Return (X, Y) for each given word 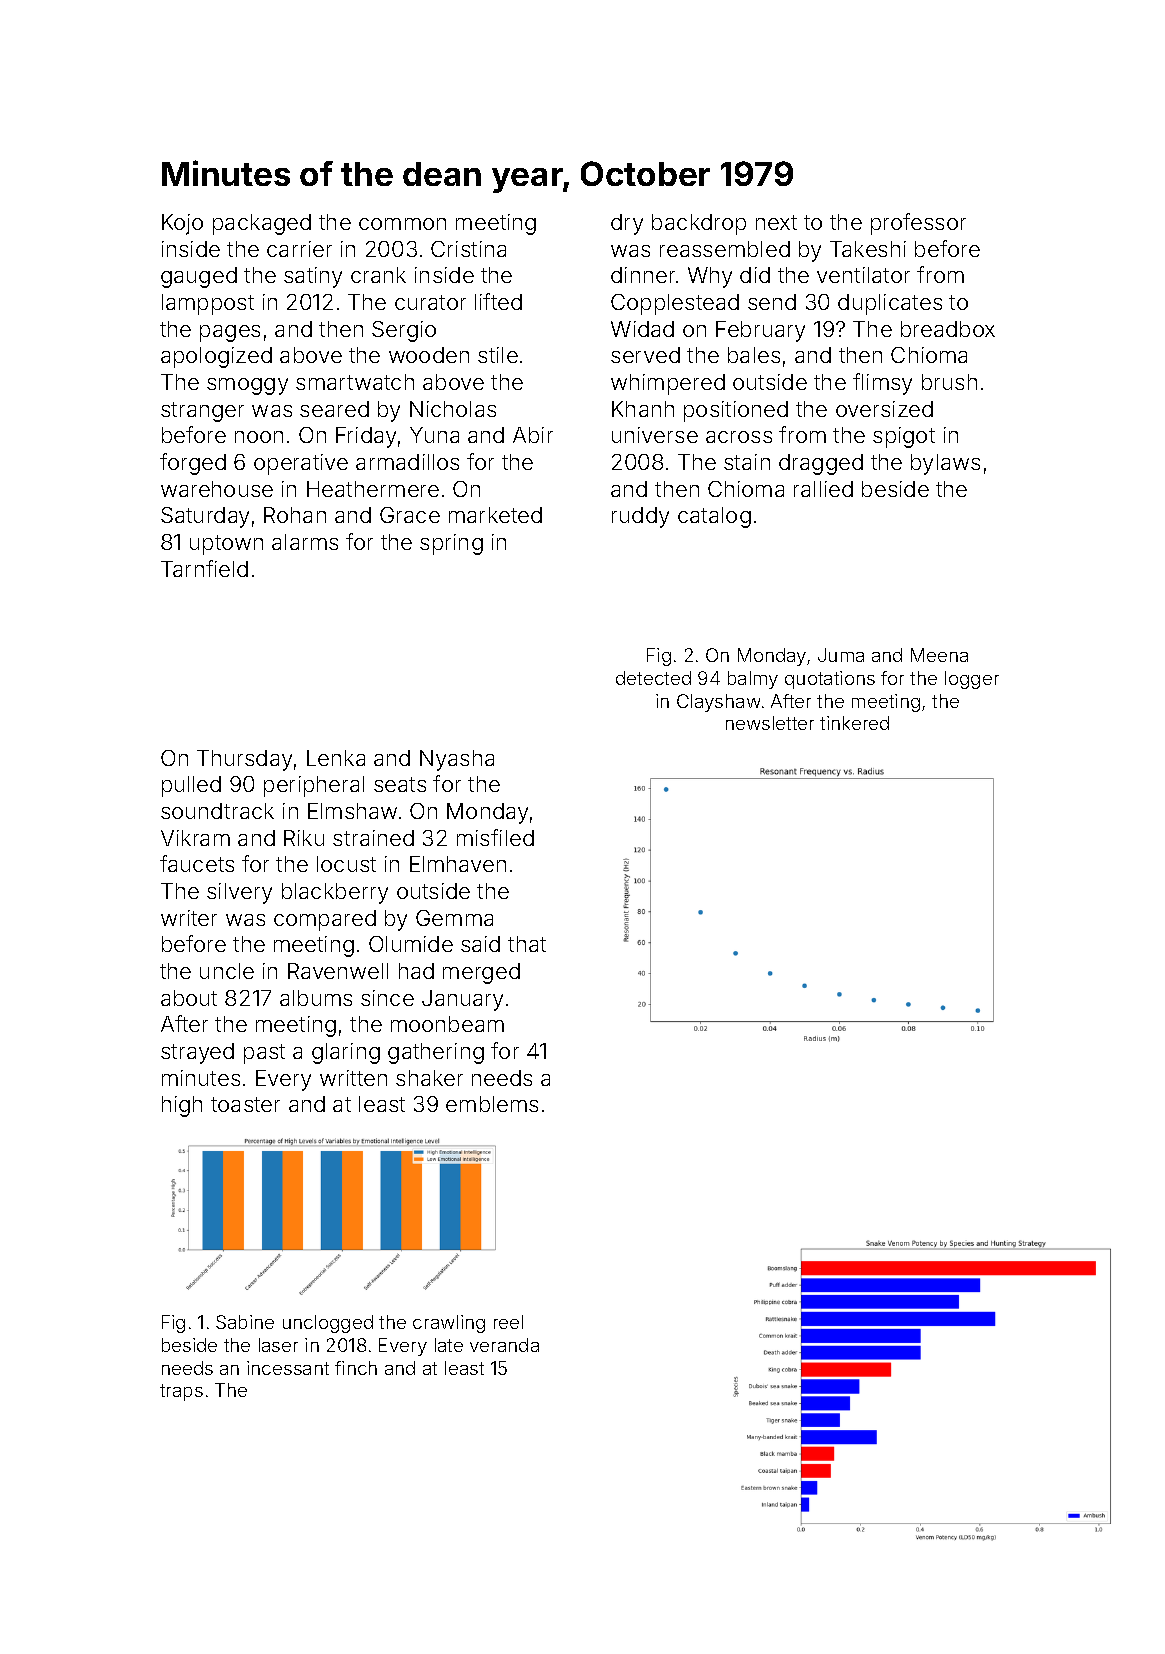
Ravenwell (338, 971)
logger (972, 680)
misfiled (495, 837)
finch (356, 1368)
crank (378, 275)
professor (918, 224)
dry (627, 224)
